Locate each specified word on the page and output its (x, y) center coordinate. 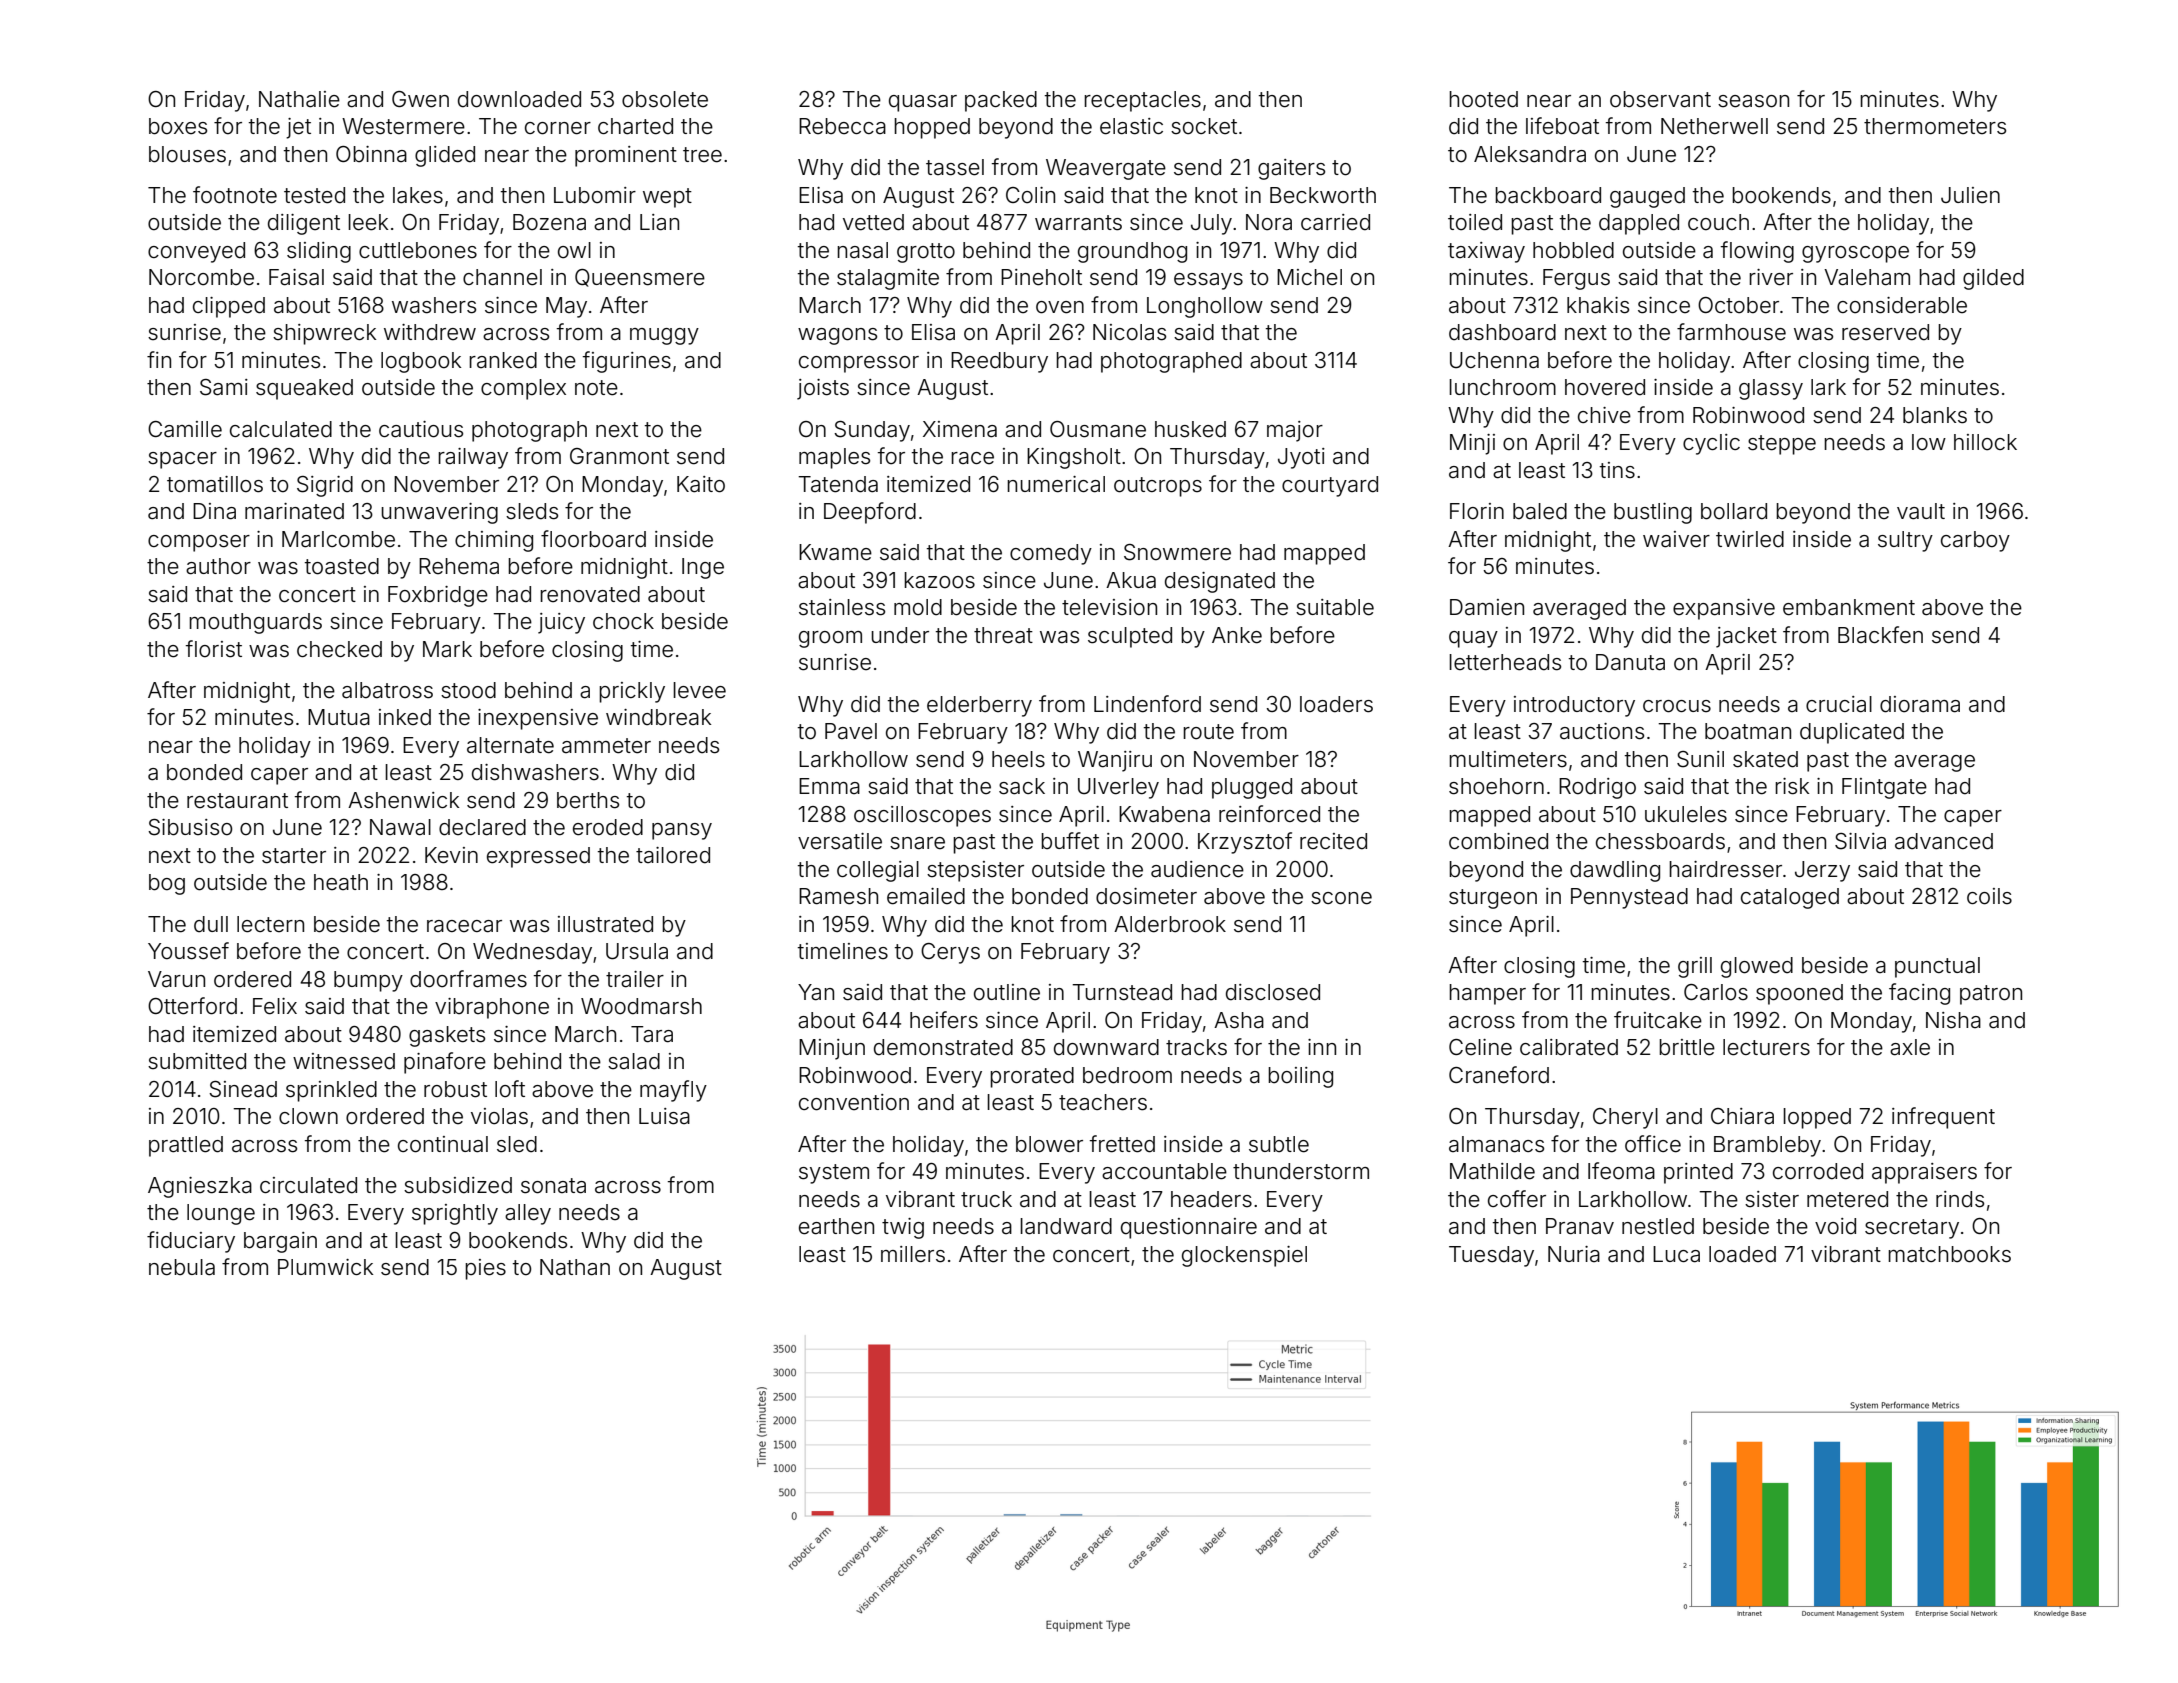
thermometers (1935, 126)
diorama (1920, 704)
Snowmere (1177, 552)
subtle (1279, 1144)
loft (510, 1089)
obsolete (665, 99)
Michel (1309, 277)
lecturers (1766, 1047)
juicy (561, 623)
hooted (1483, 99)
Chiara (1742, 1116)
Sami (224, 387)
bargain (280, 1242)
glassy (1771, 389)
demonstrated (943, 1047)
